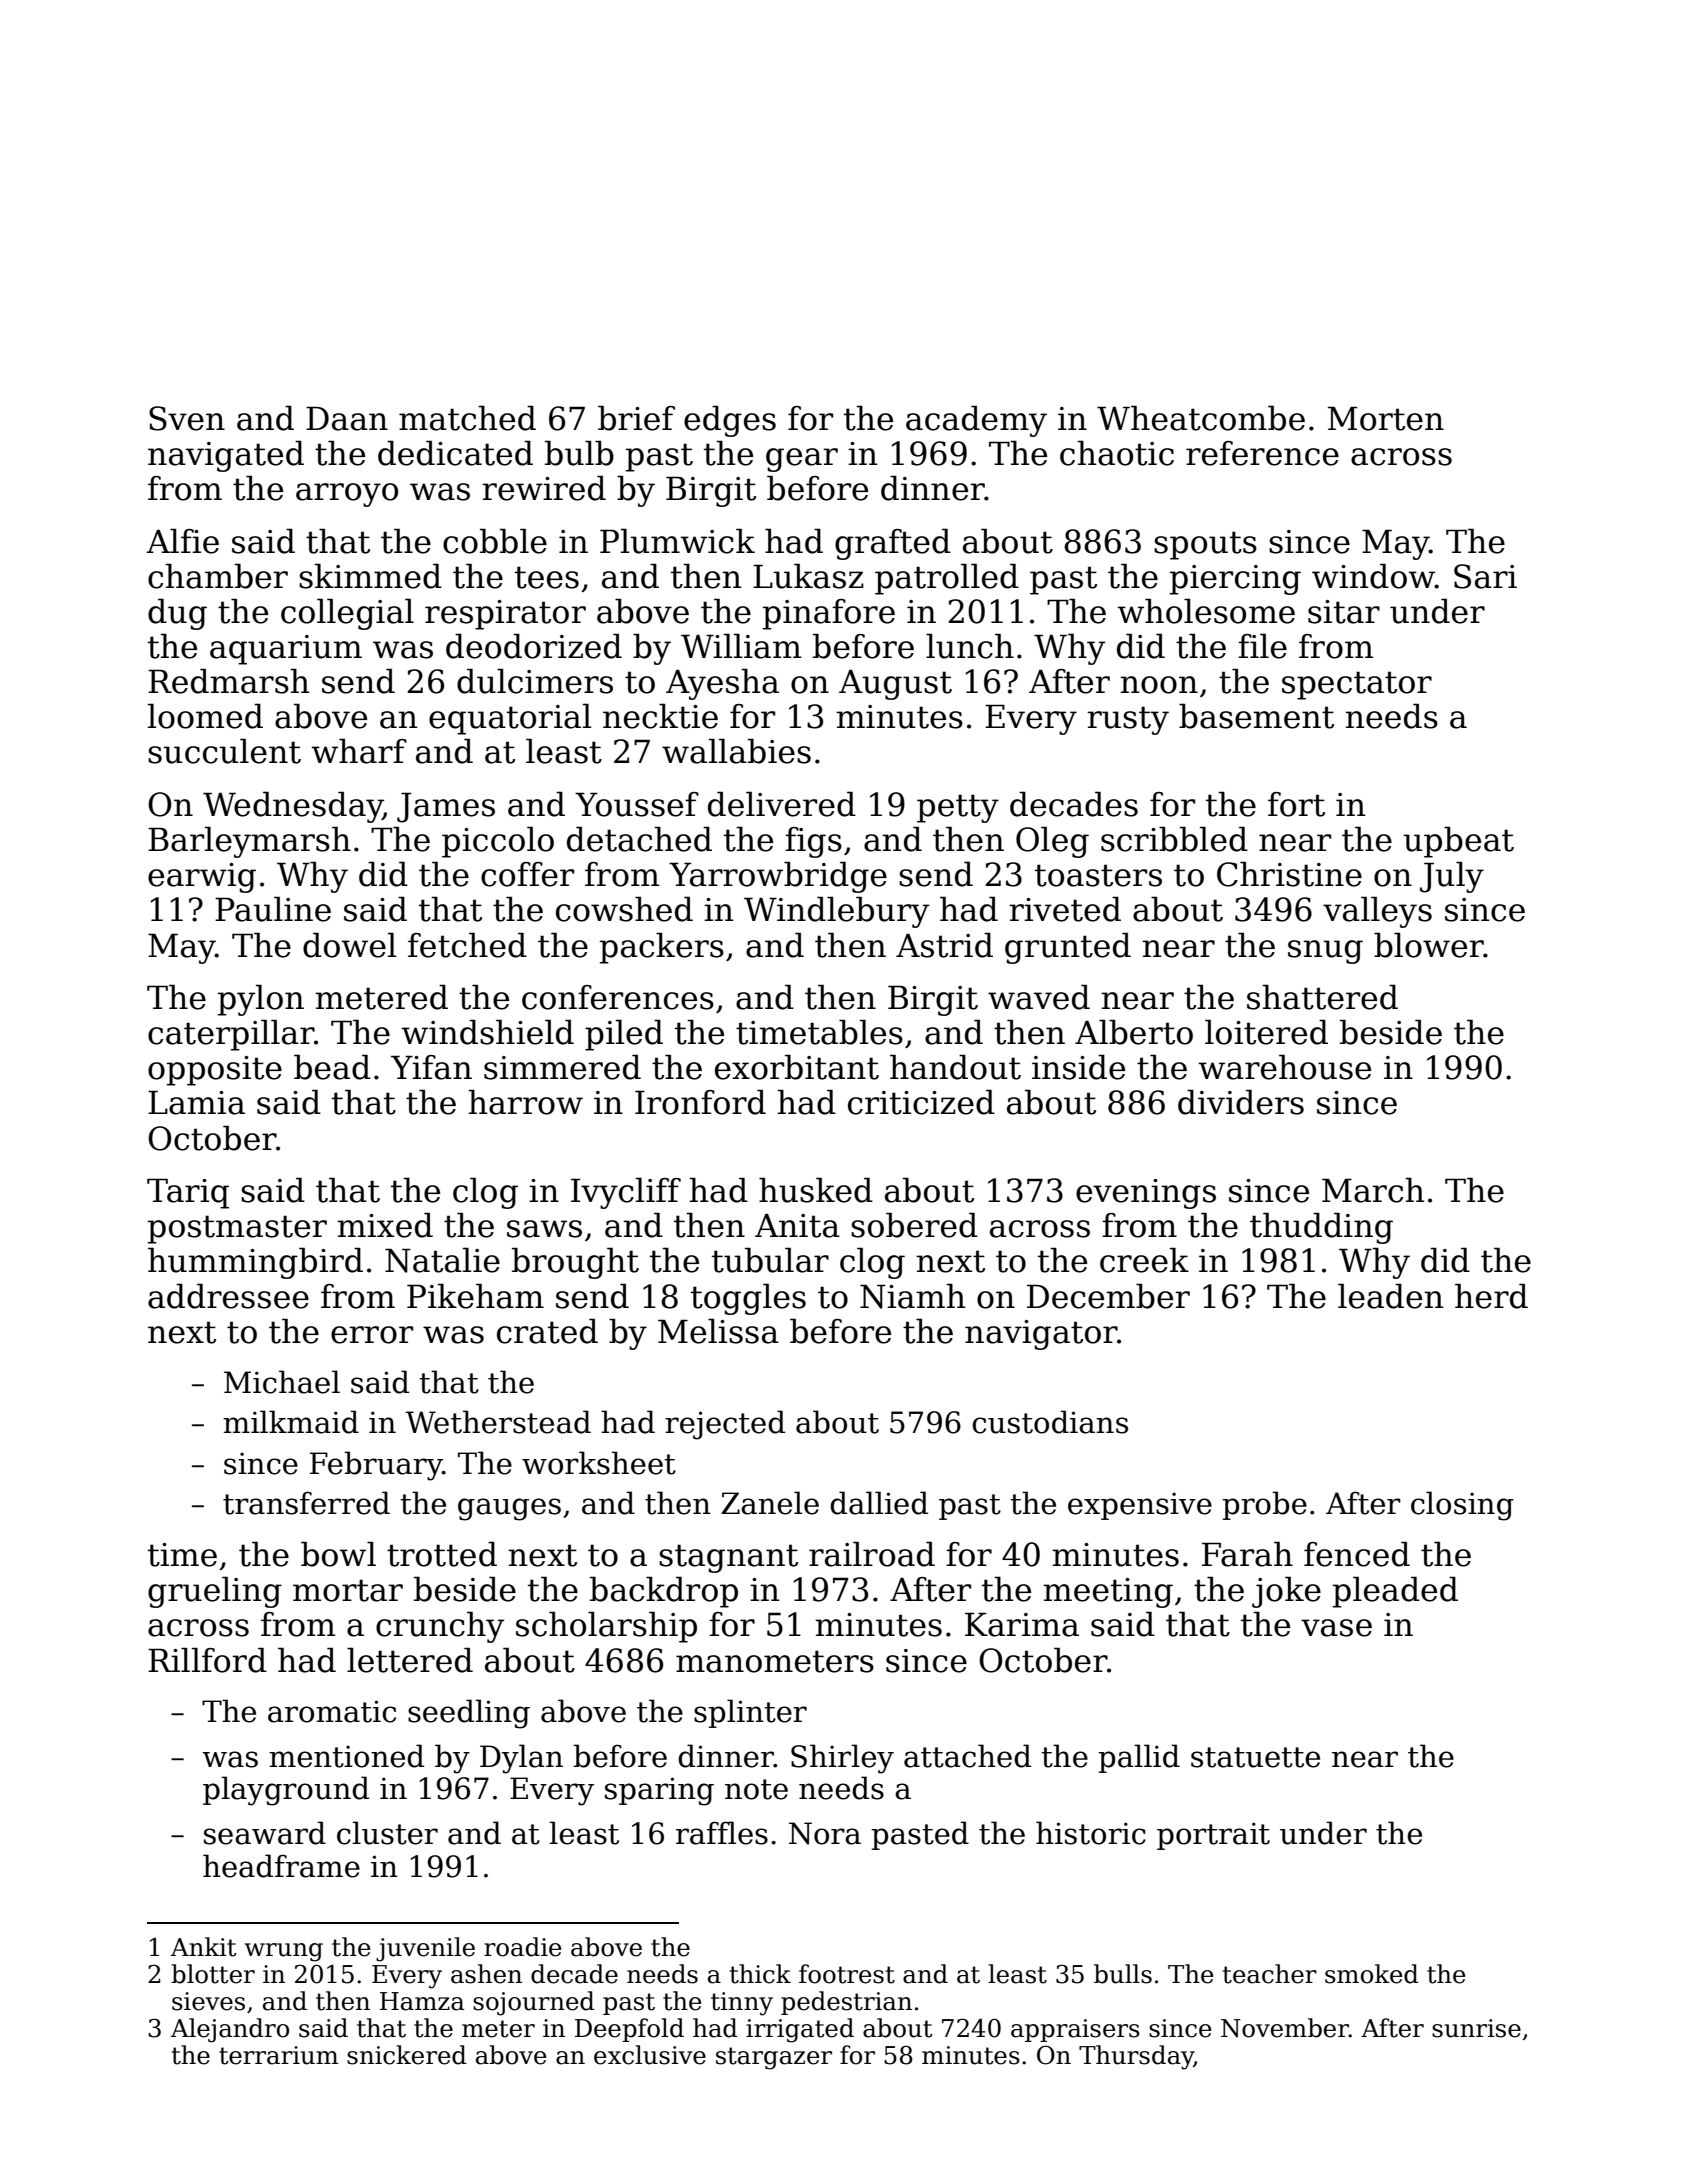  What do you see at coordinates (187, 418) in the screenshot?
I see `Sven` at bounding box center [187, 418].
